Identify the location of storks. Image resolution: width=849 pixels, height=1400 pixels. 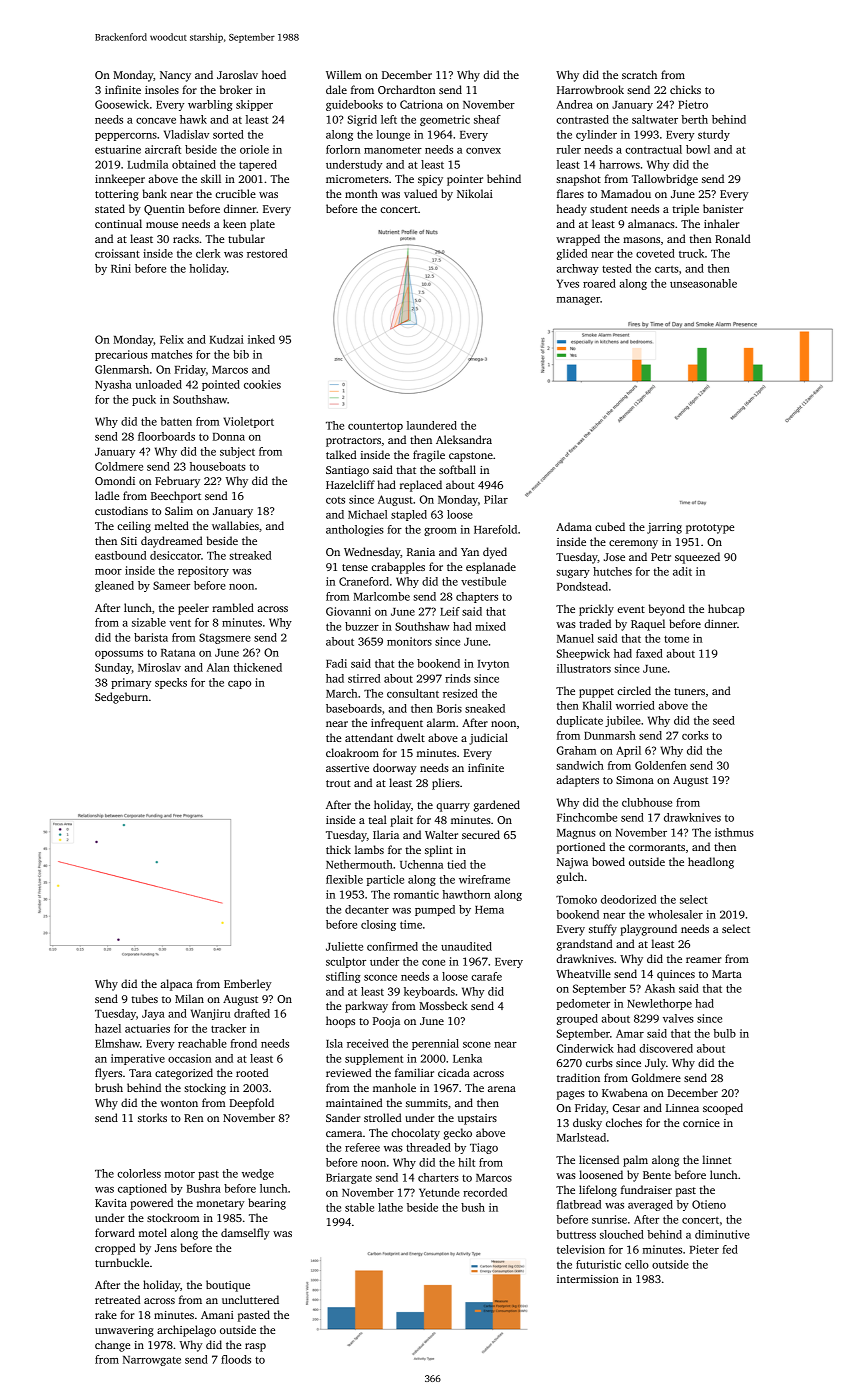
(152, 1117).
